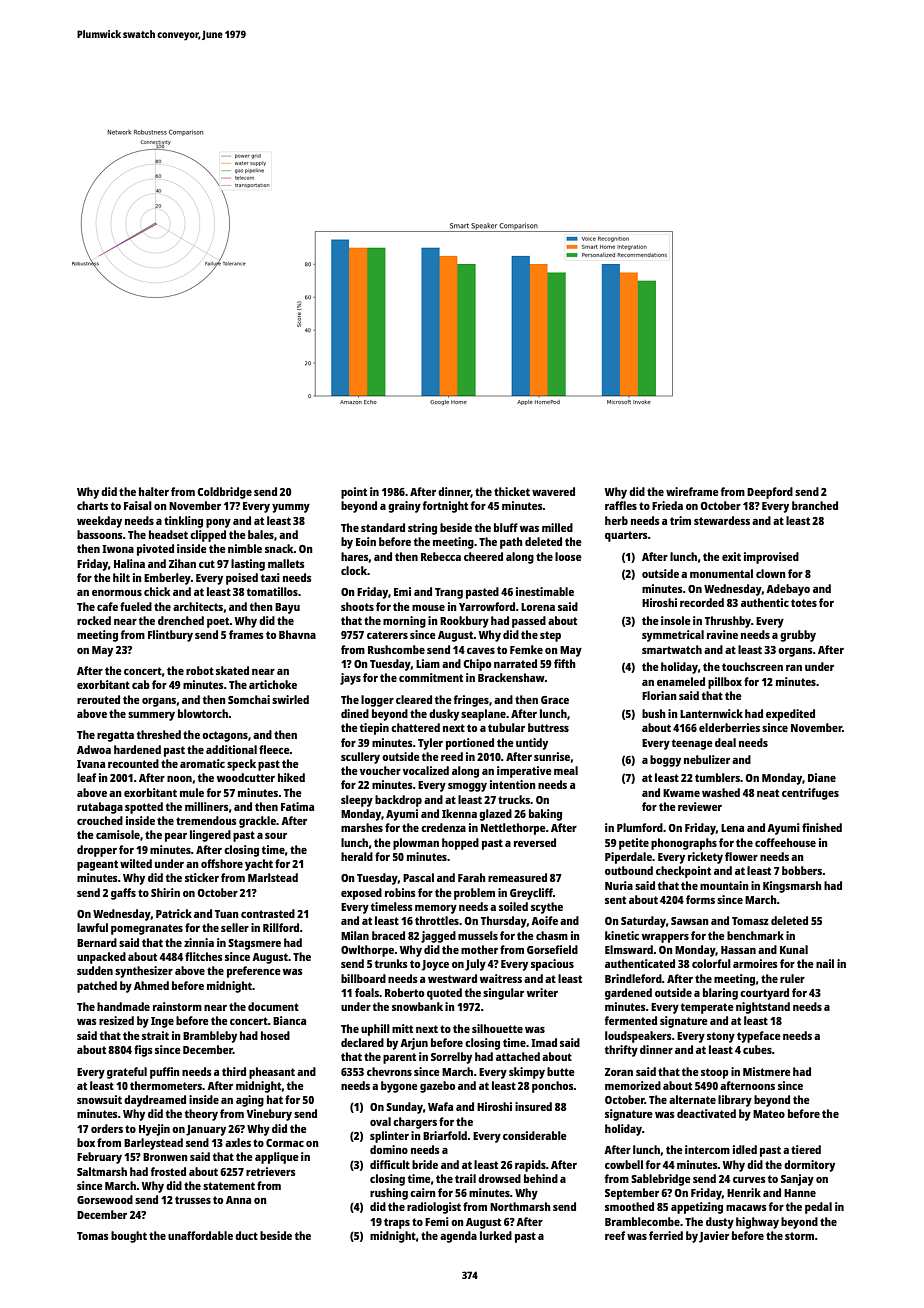 The image size is (924, 1308). I want to click on frosted, so click(168, 1171).
